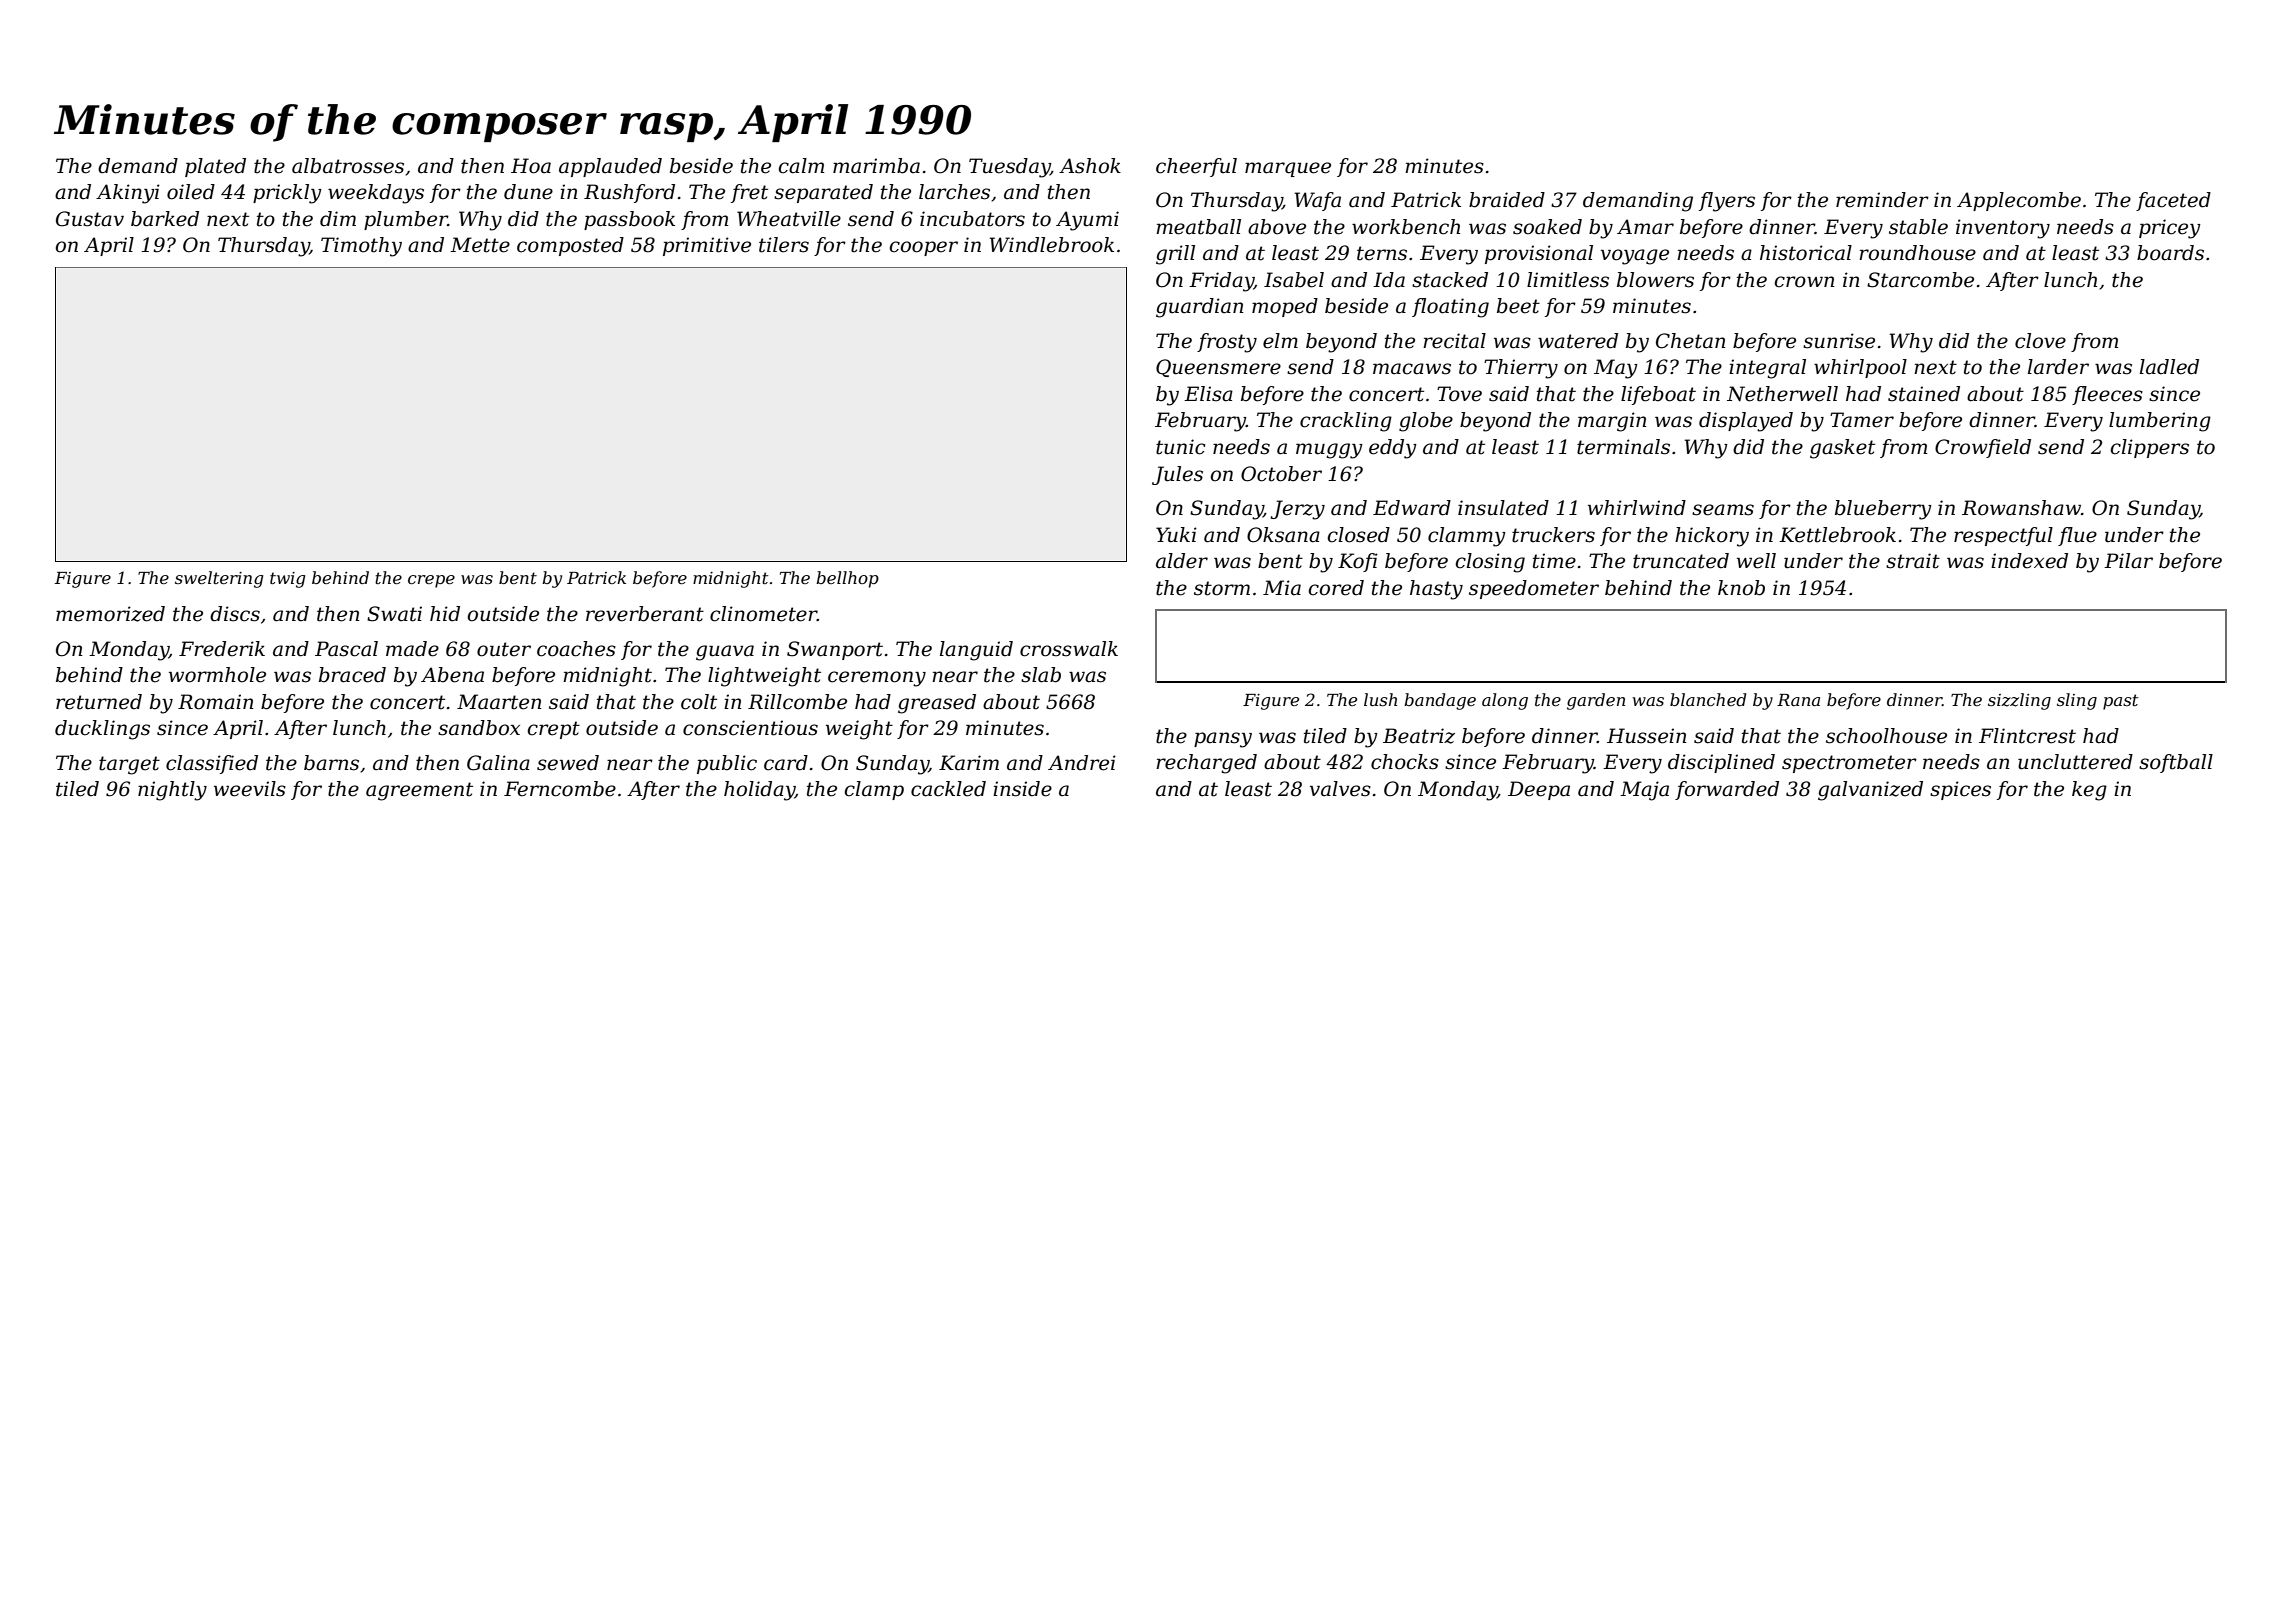 This screenshot has width=2282, height=1614. I want to click on marquee, so click(1288, 169).
